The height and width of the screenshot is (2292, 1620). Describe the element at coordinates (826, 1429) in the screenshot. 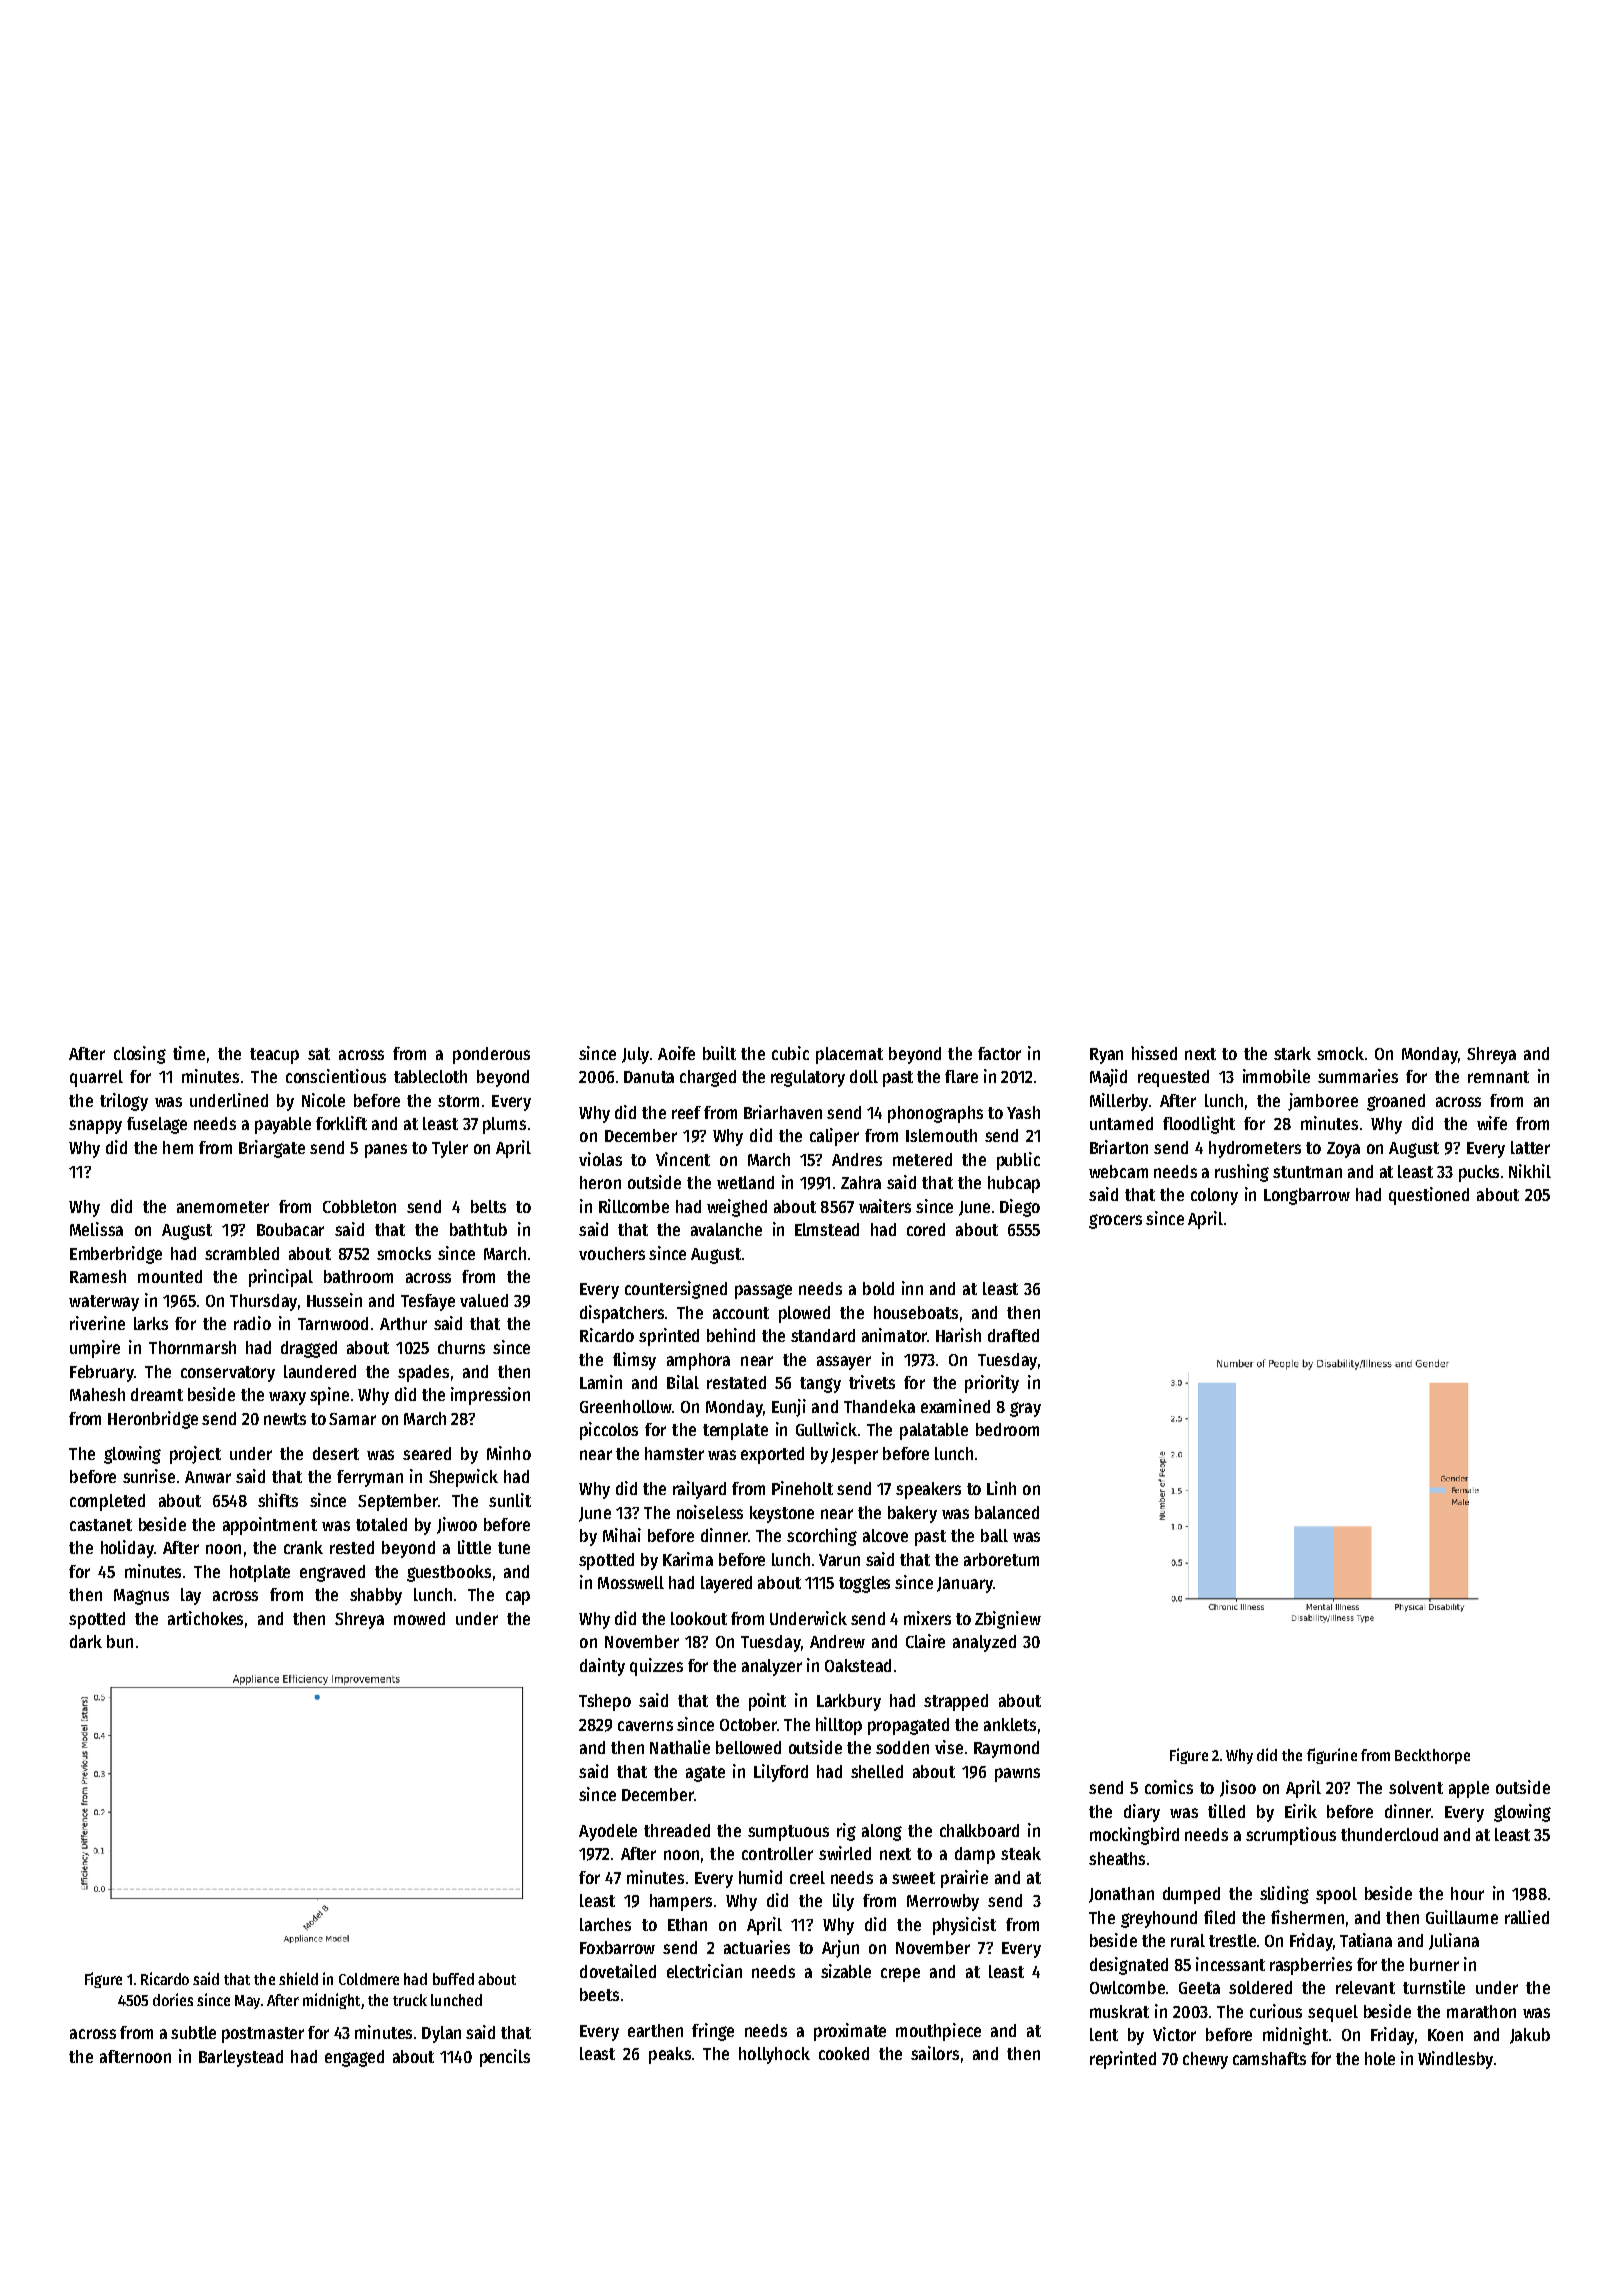

I see `Gullwick` at that location.
